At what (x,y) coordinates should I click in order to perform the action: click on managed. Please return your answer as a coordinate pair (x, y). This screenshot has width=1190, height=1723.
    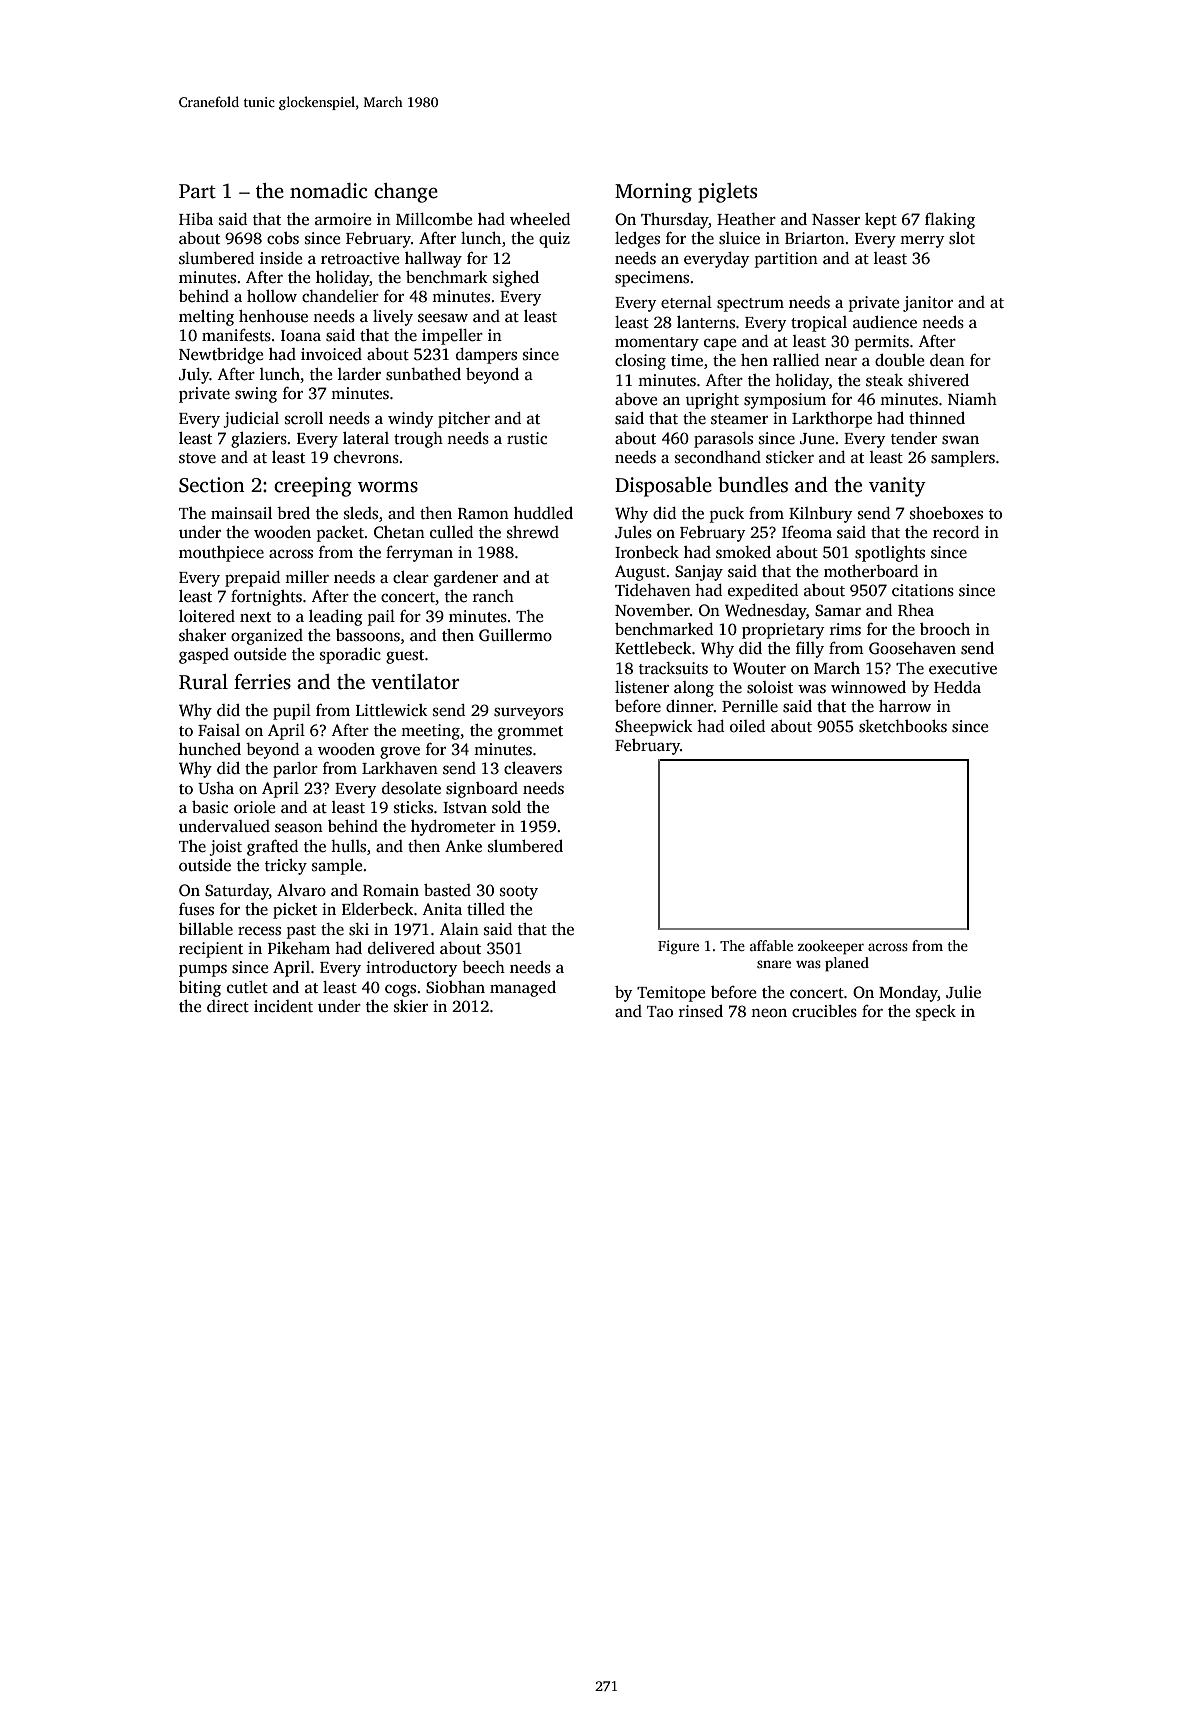
    Looking at the image, I should click on (523, 989).
